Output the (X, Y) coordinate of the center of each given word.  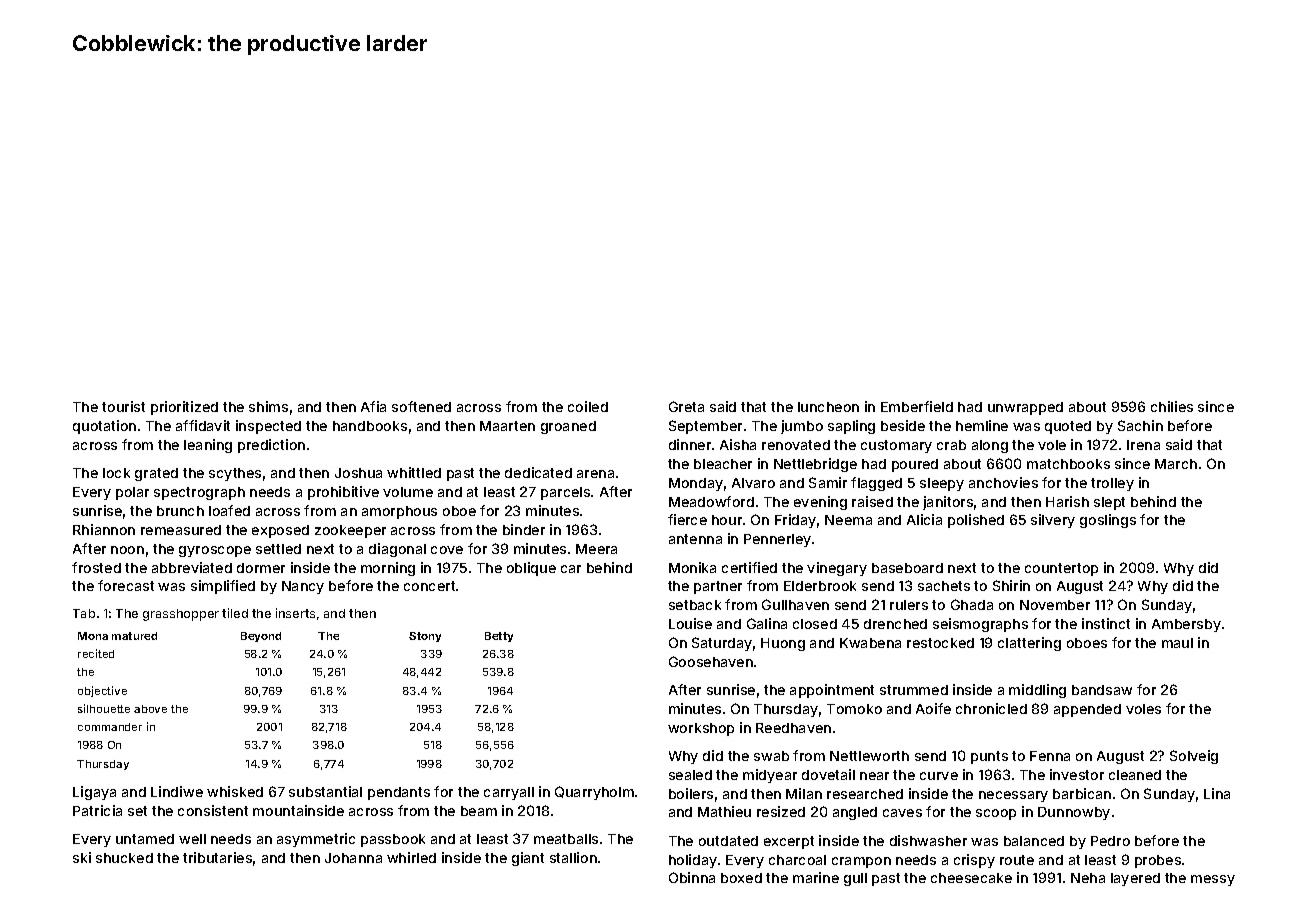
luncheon (828, 407)
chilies (1172, 406)
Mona (93, 636)
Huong (783, 644)
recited (96, 653)
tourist (123, 406)
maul (1177, 643)
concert (429, 586)
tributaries (217, 857)
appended (1087, 710)
